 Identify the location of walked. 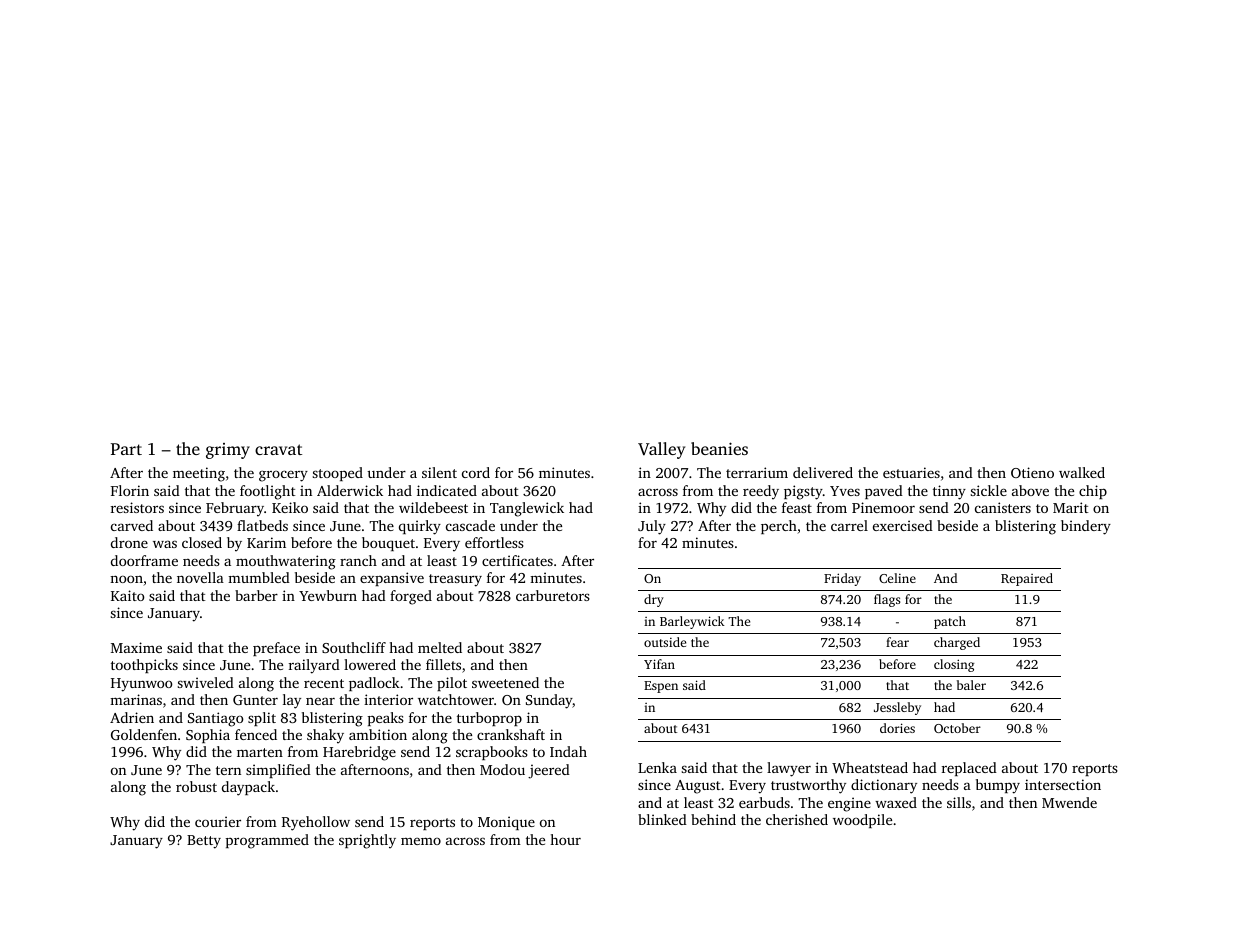
(1082, 472).
